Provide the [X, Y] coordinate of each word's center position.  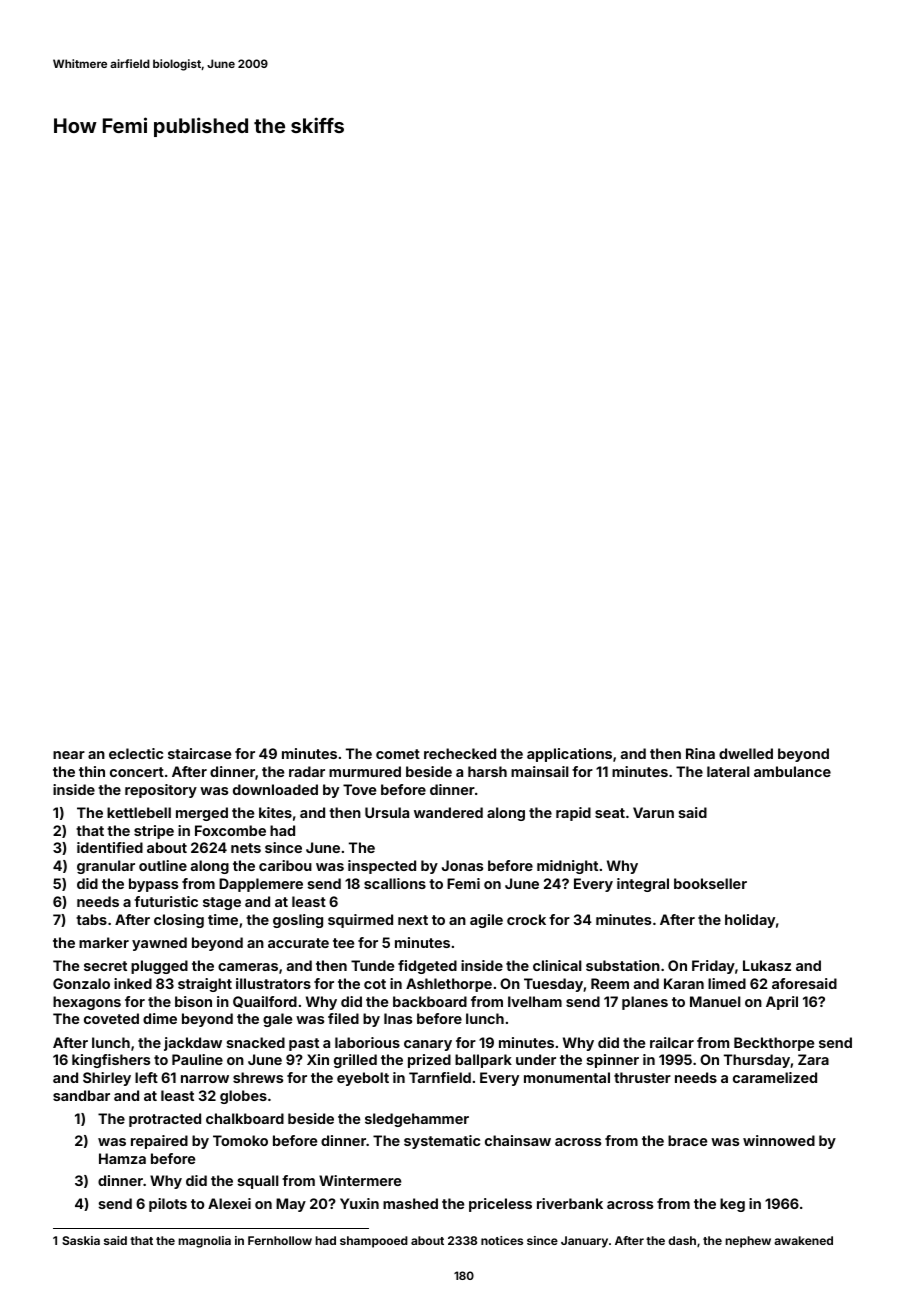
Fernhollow [280, 1240]
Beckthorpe [774, 1044]
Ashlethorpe [449, 985]
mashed [410, 1203]
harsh [487, 771]
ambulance [792, 771]
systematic [442, 1142]
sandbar [81, 1095]
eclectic [136, 753]
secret [105, 966]
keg [732, 1205]
